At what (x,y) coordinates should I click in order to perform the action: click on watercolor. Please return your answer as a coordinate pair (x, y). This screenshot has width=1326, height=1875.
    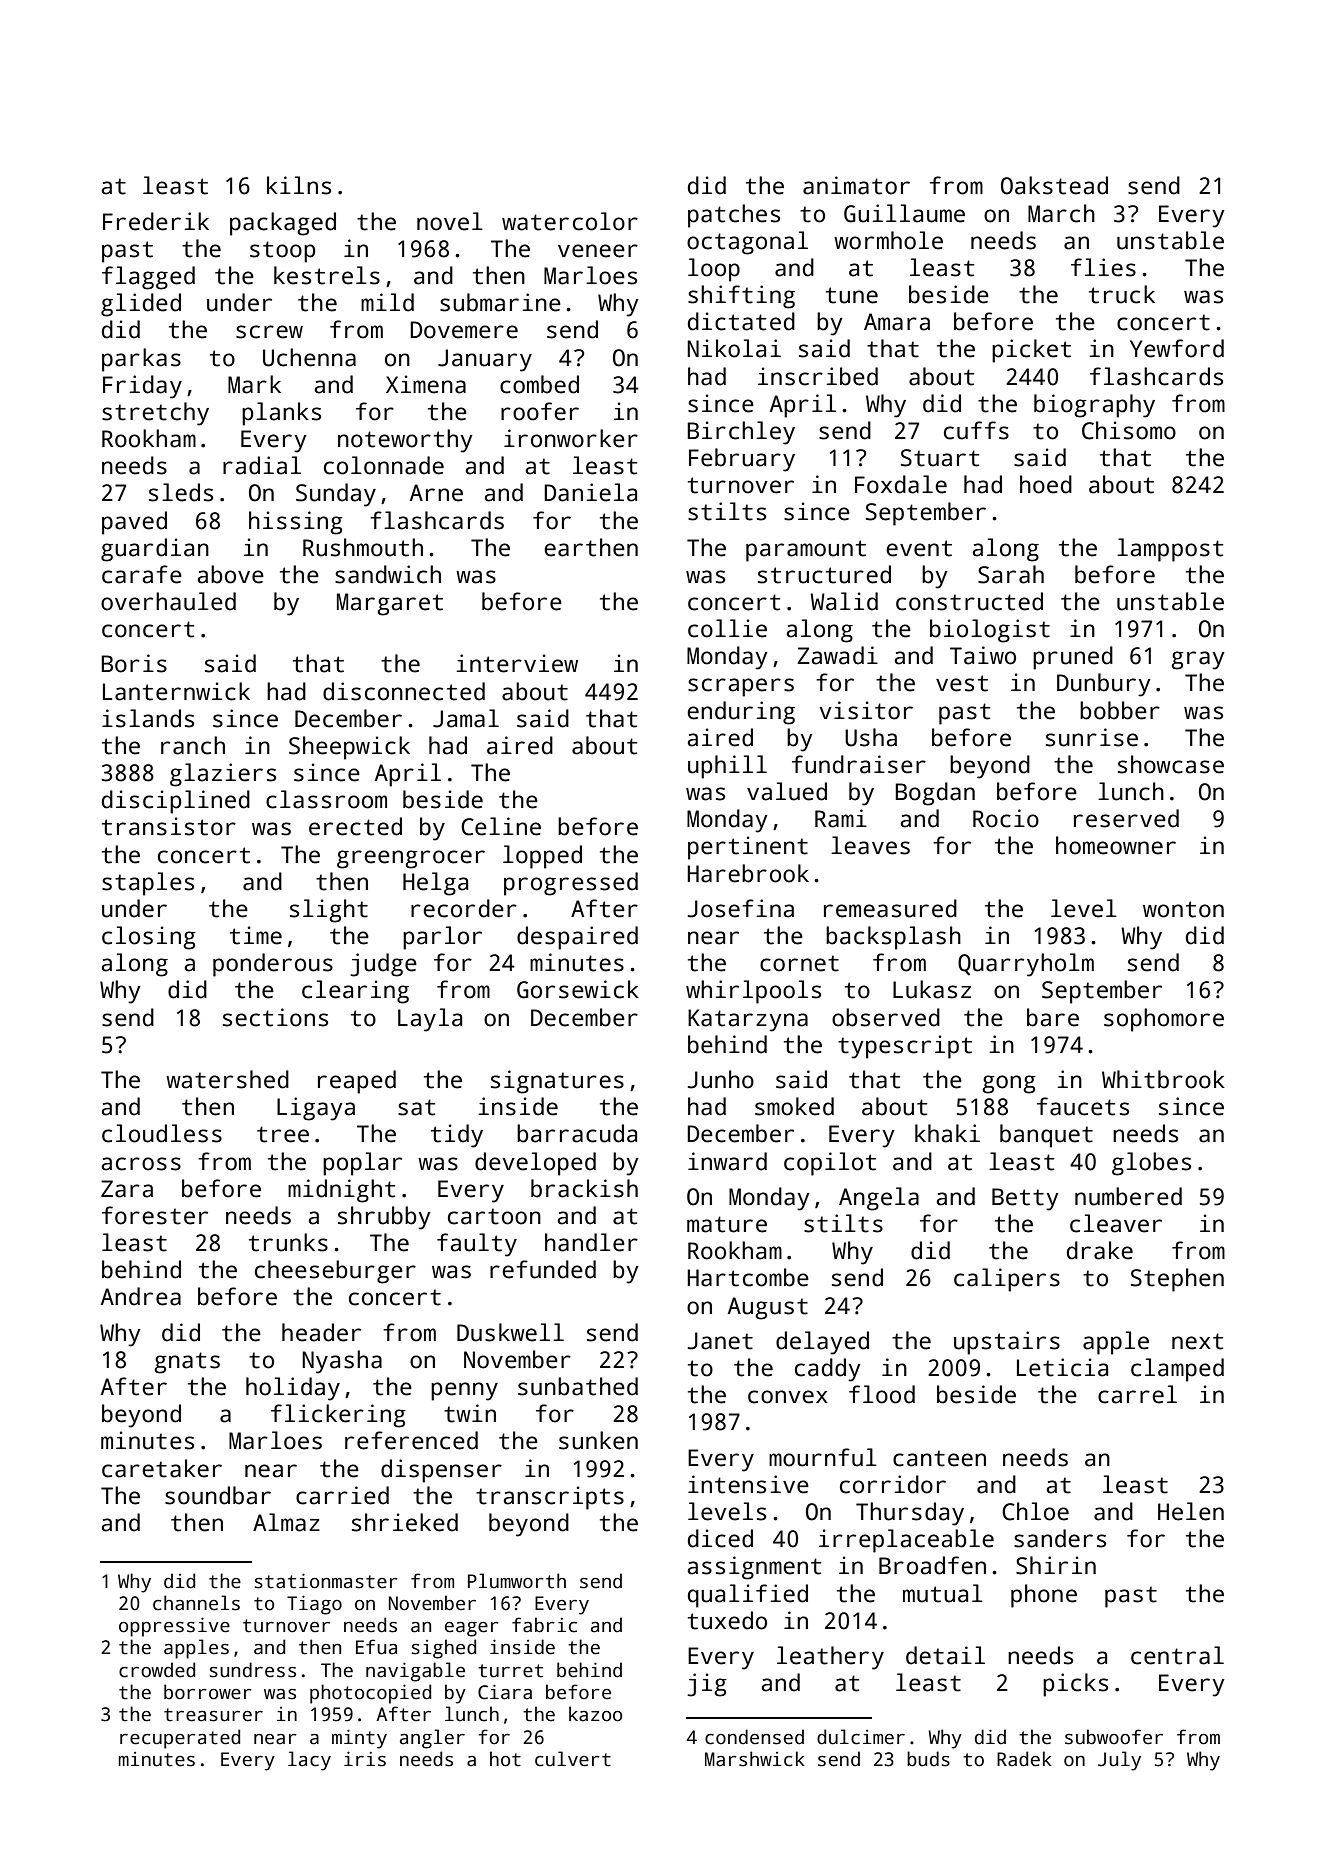
    Looking at the image, I should click on (570, 221).
